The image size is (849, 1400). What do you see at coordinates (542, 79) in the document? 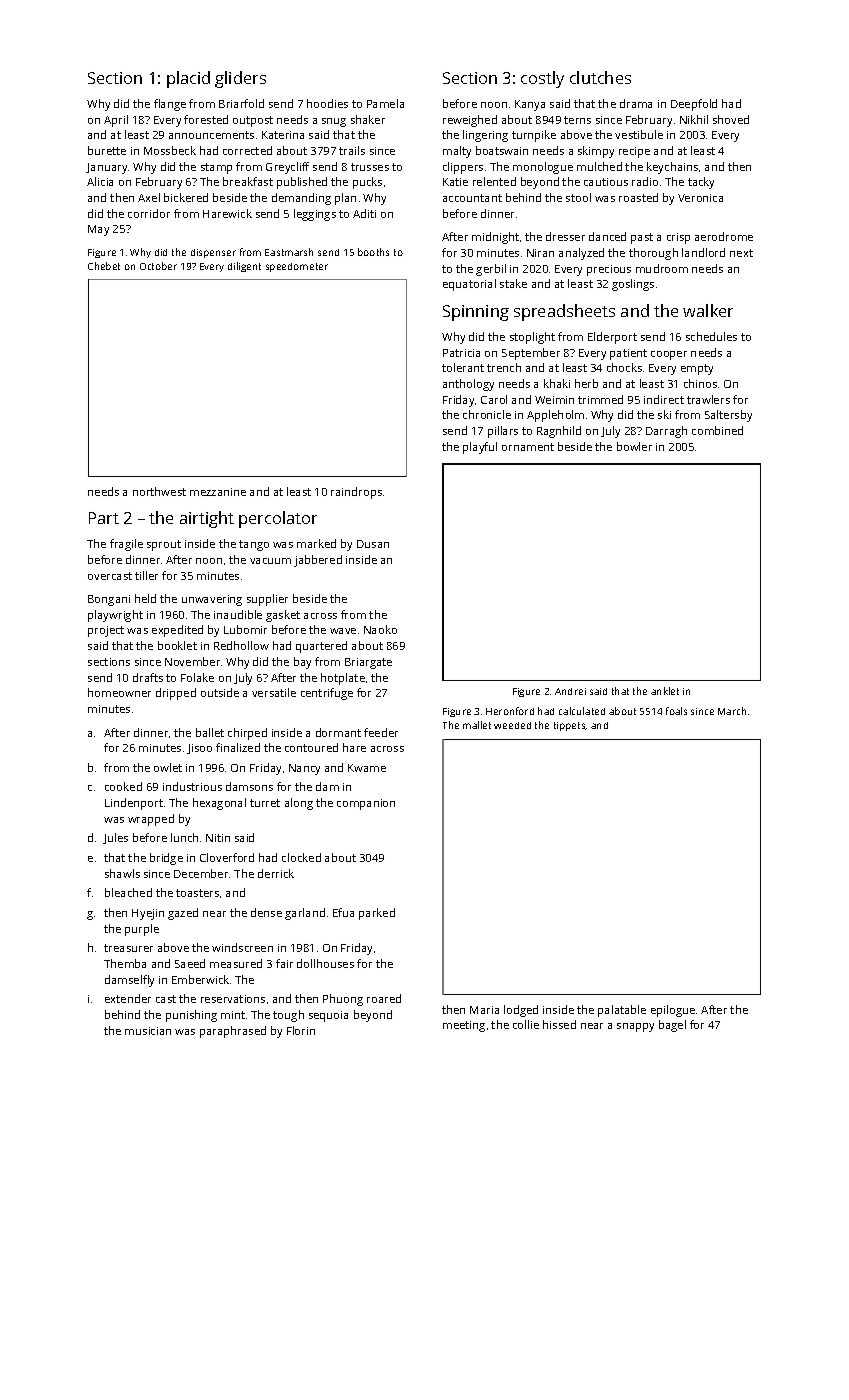
I see `costly` at bounding box center [542, 79].
